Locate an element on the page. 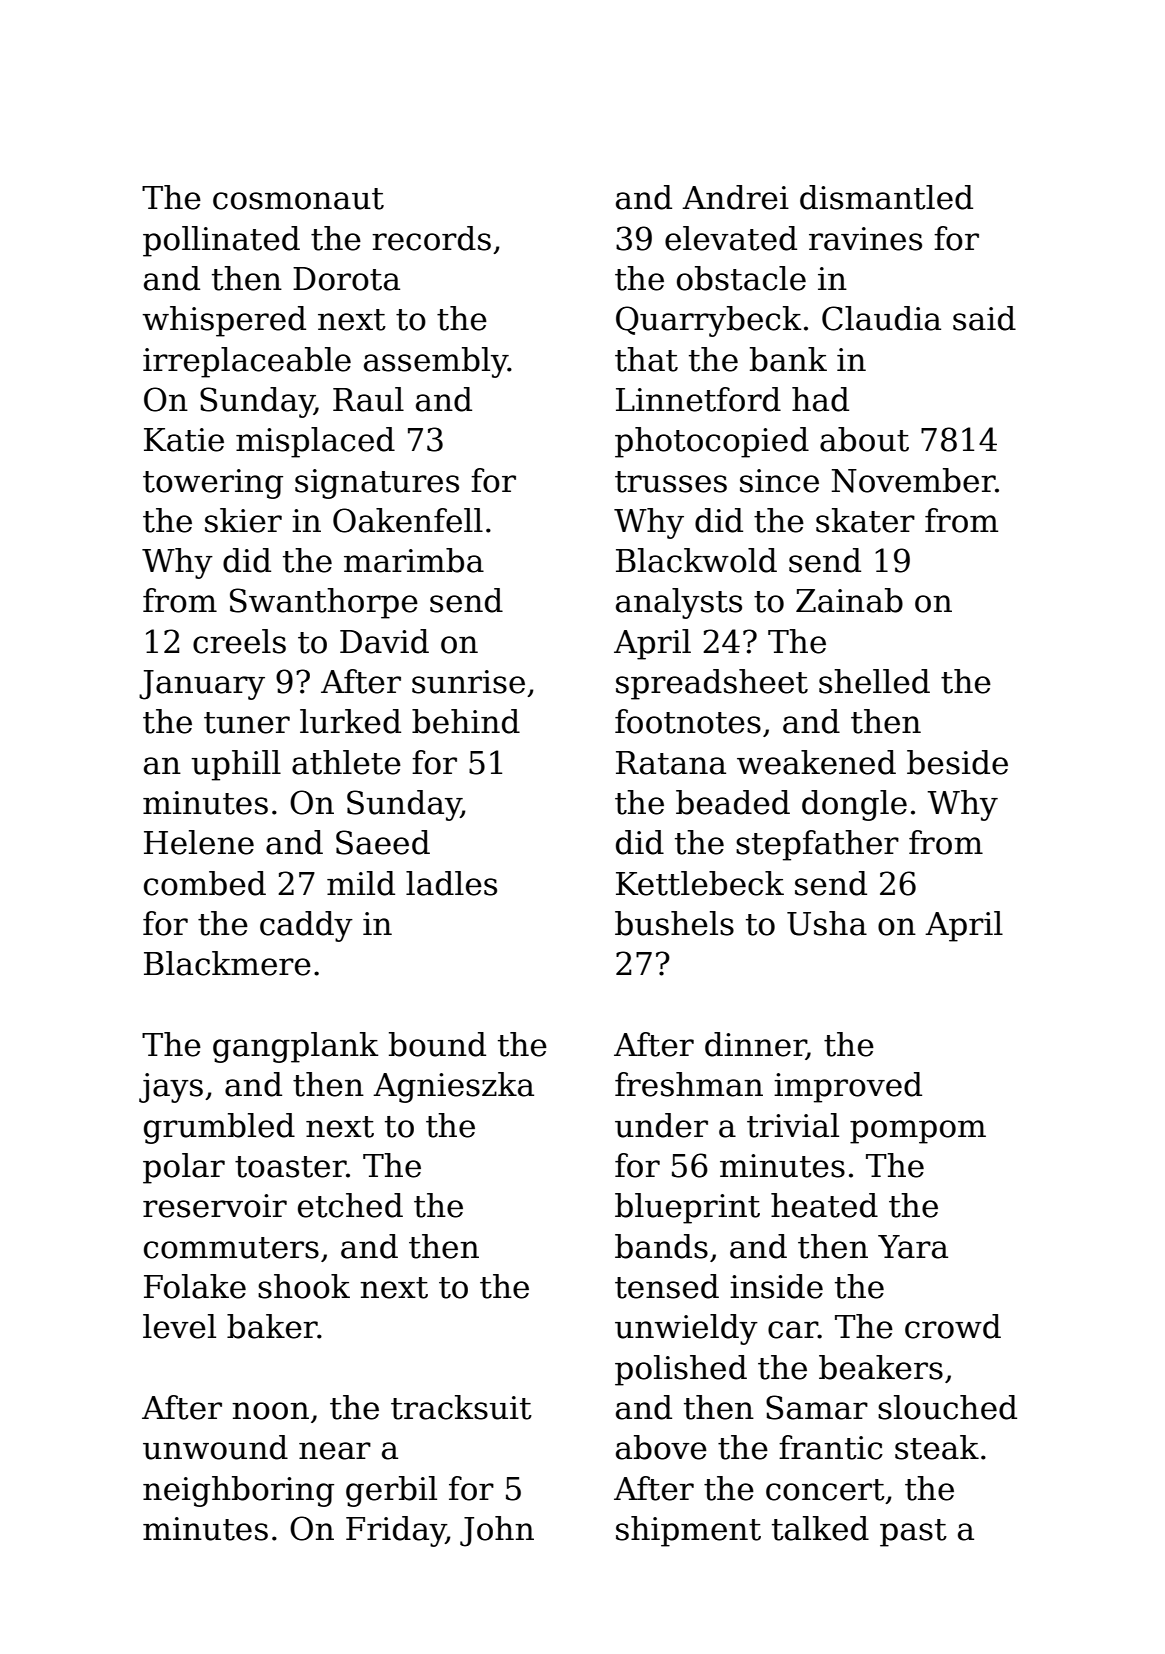  said is located at coordinates (984, 318).
